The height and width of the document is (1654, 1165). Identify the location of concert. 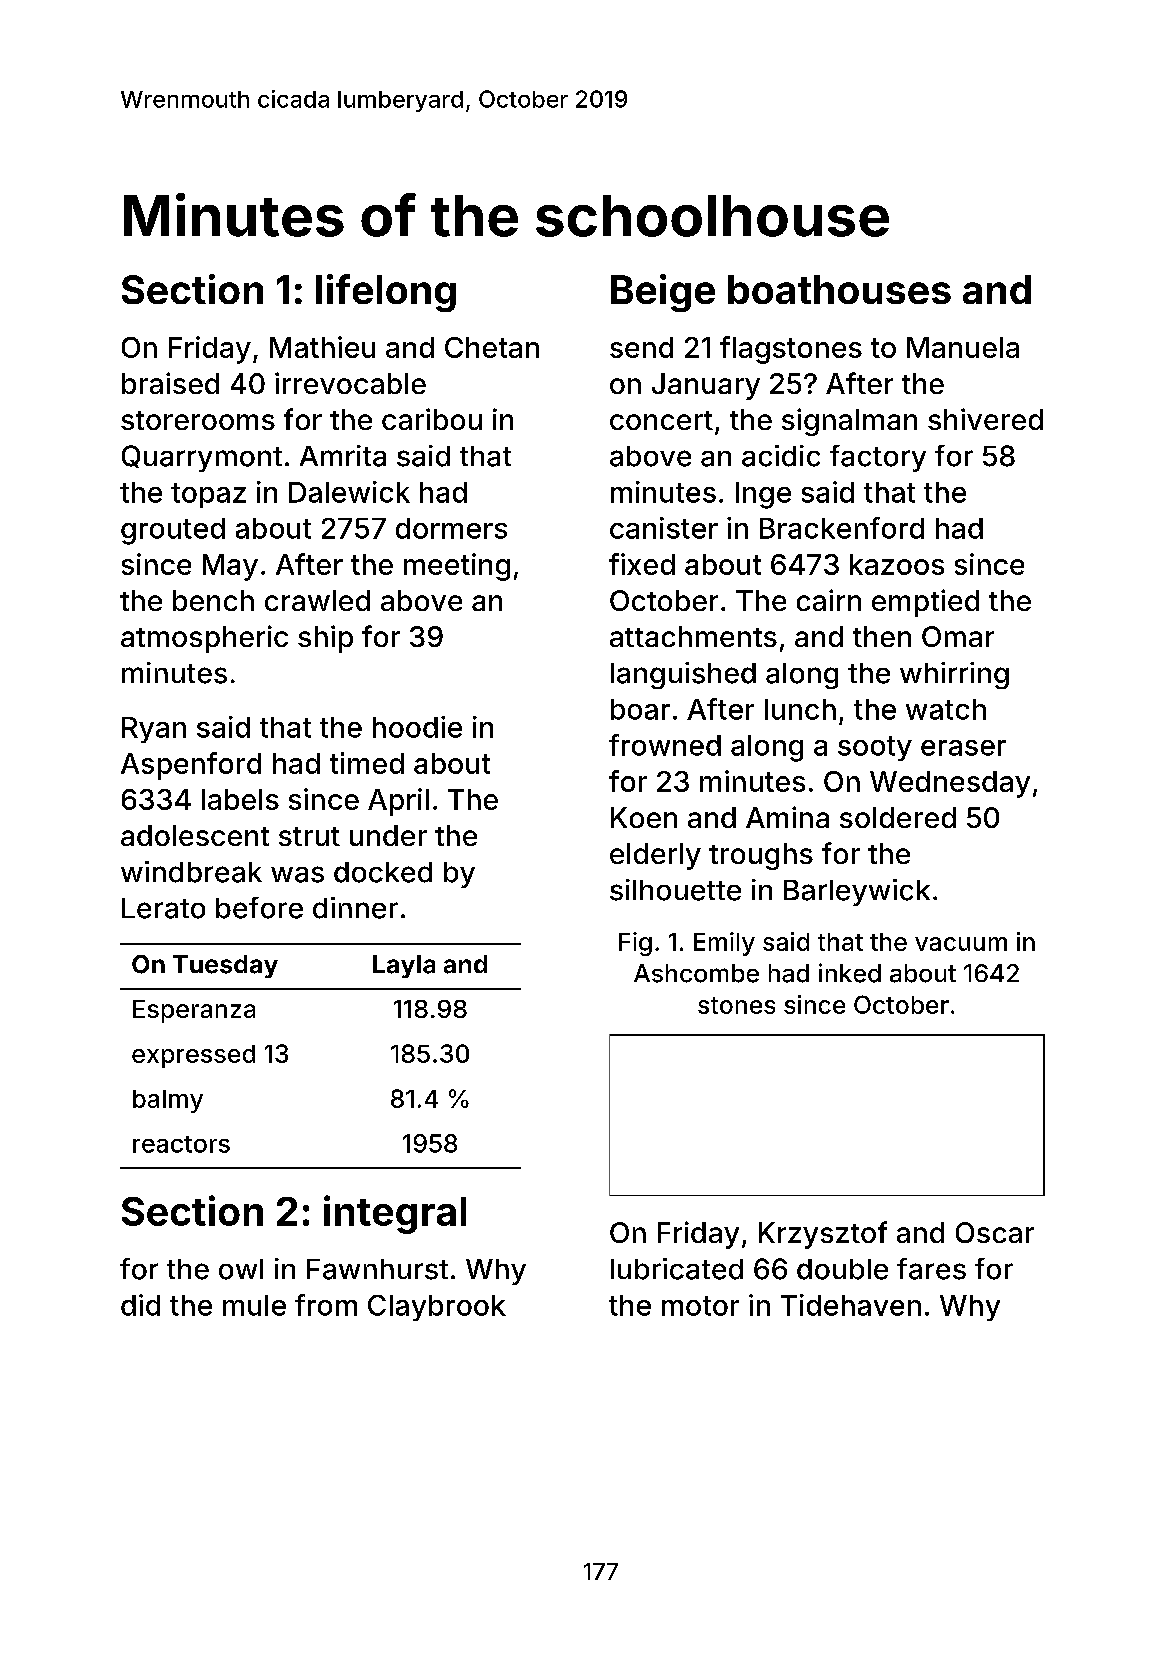
(661, 420).
